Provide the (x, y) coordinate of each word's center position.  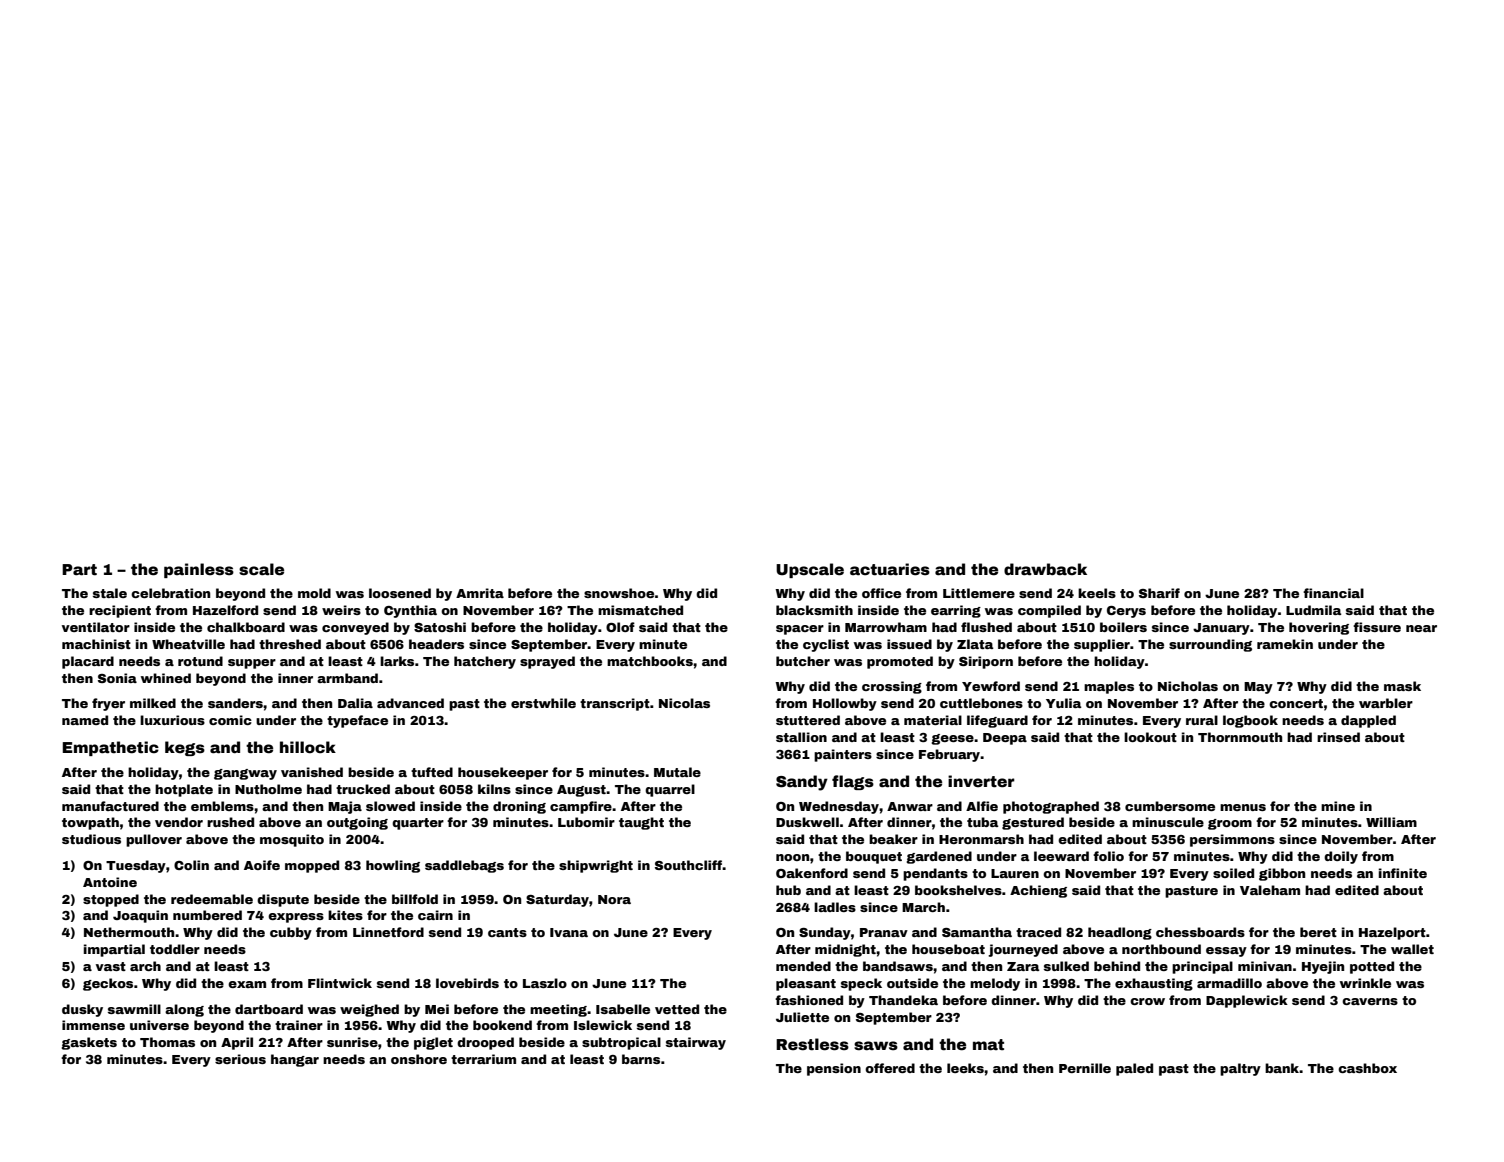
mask (1402, 686)
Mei (437, 1009)
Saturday (557, 900)
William (1391, 822)
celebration (170, 593)
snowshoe (619, 593)
